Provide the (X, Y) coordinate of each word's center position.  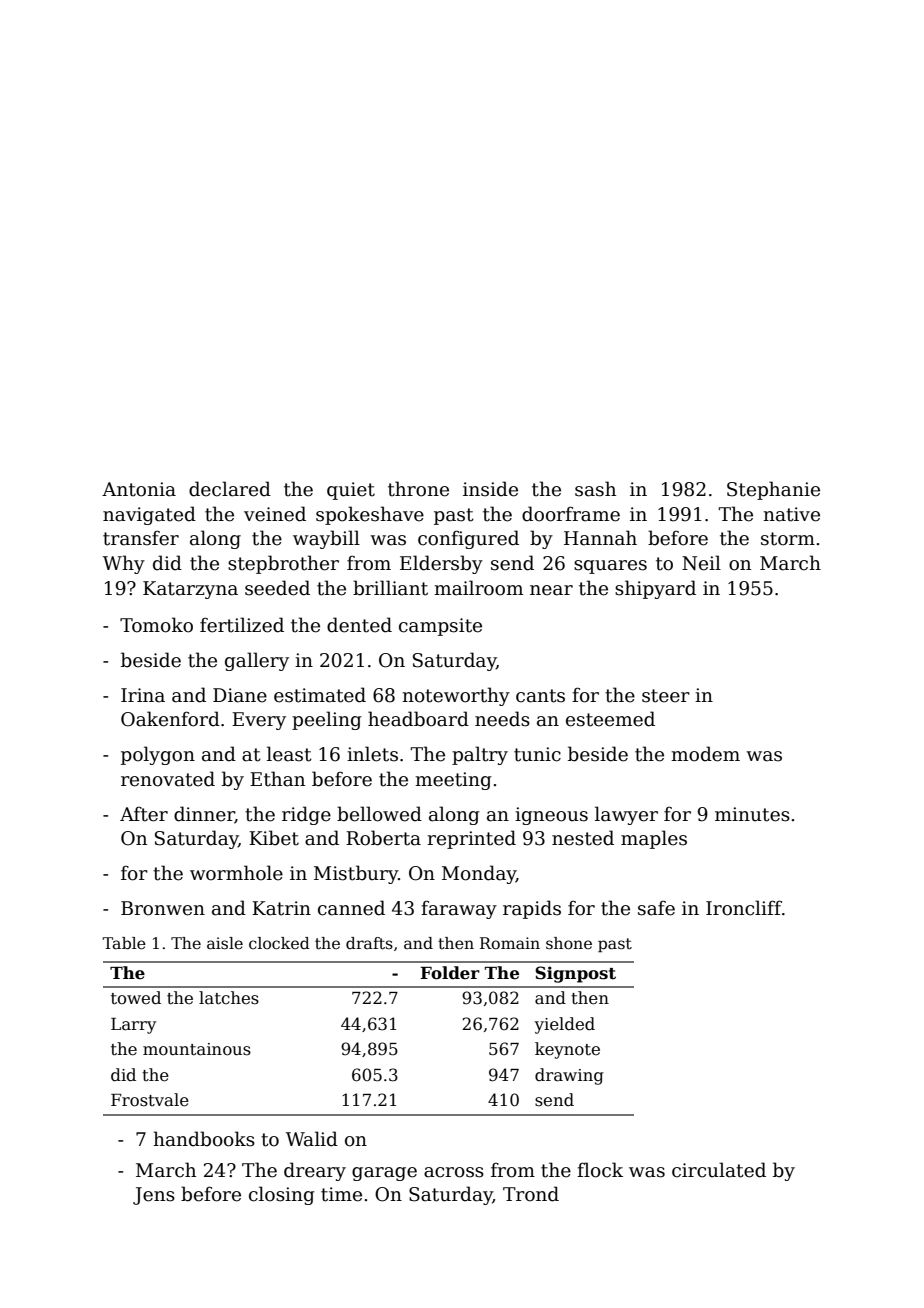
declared (230, 489)
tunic (537, 754)
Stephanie (773, 490)
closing (282, 1195)
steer (666, 696)
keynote (567, 1050)
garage (384, 1174)
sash (595, 489)
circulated (719, 1170)
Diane (240, 695)
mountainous (197, 1049)
